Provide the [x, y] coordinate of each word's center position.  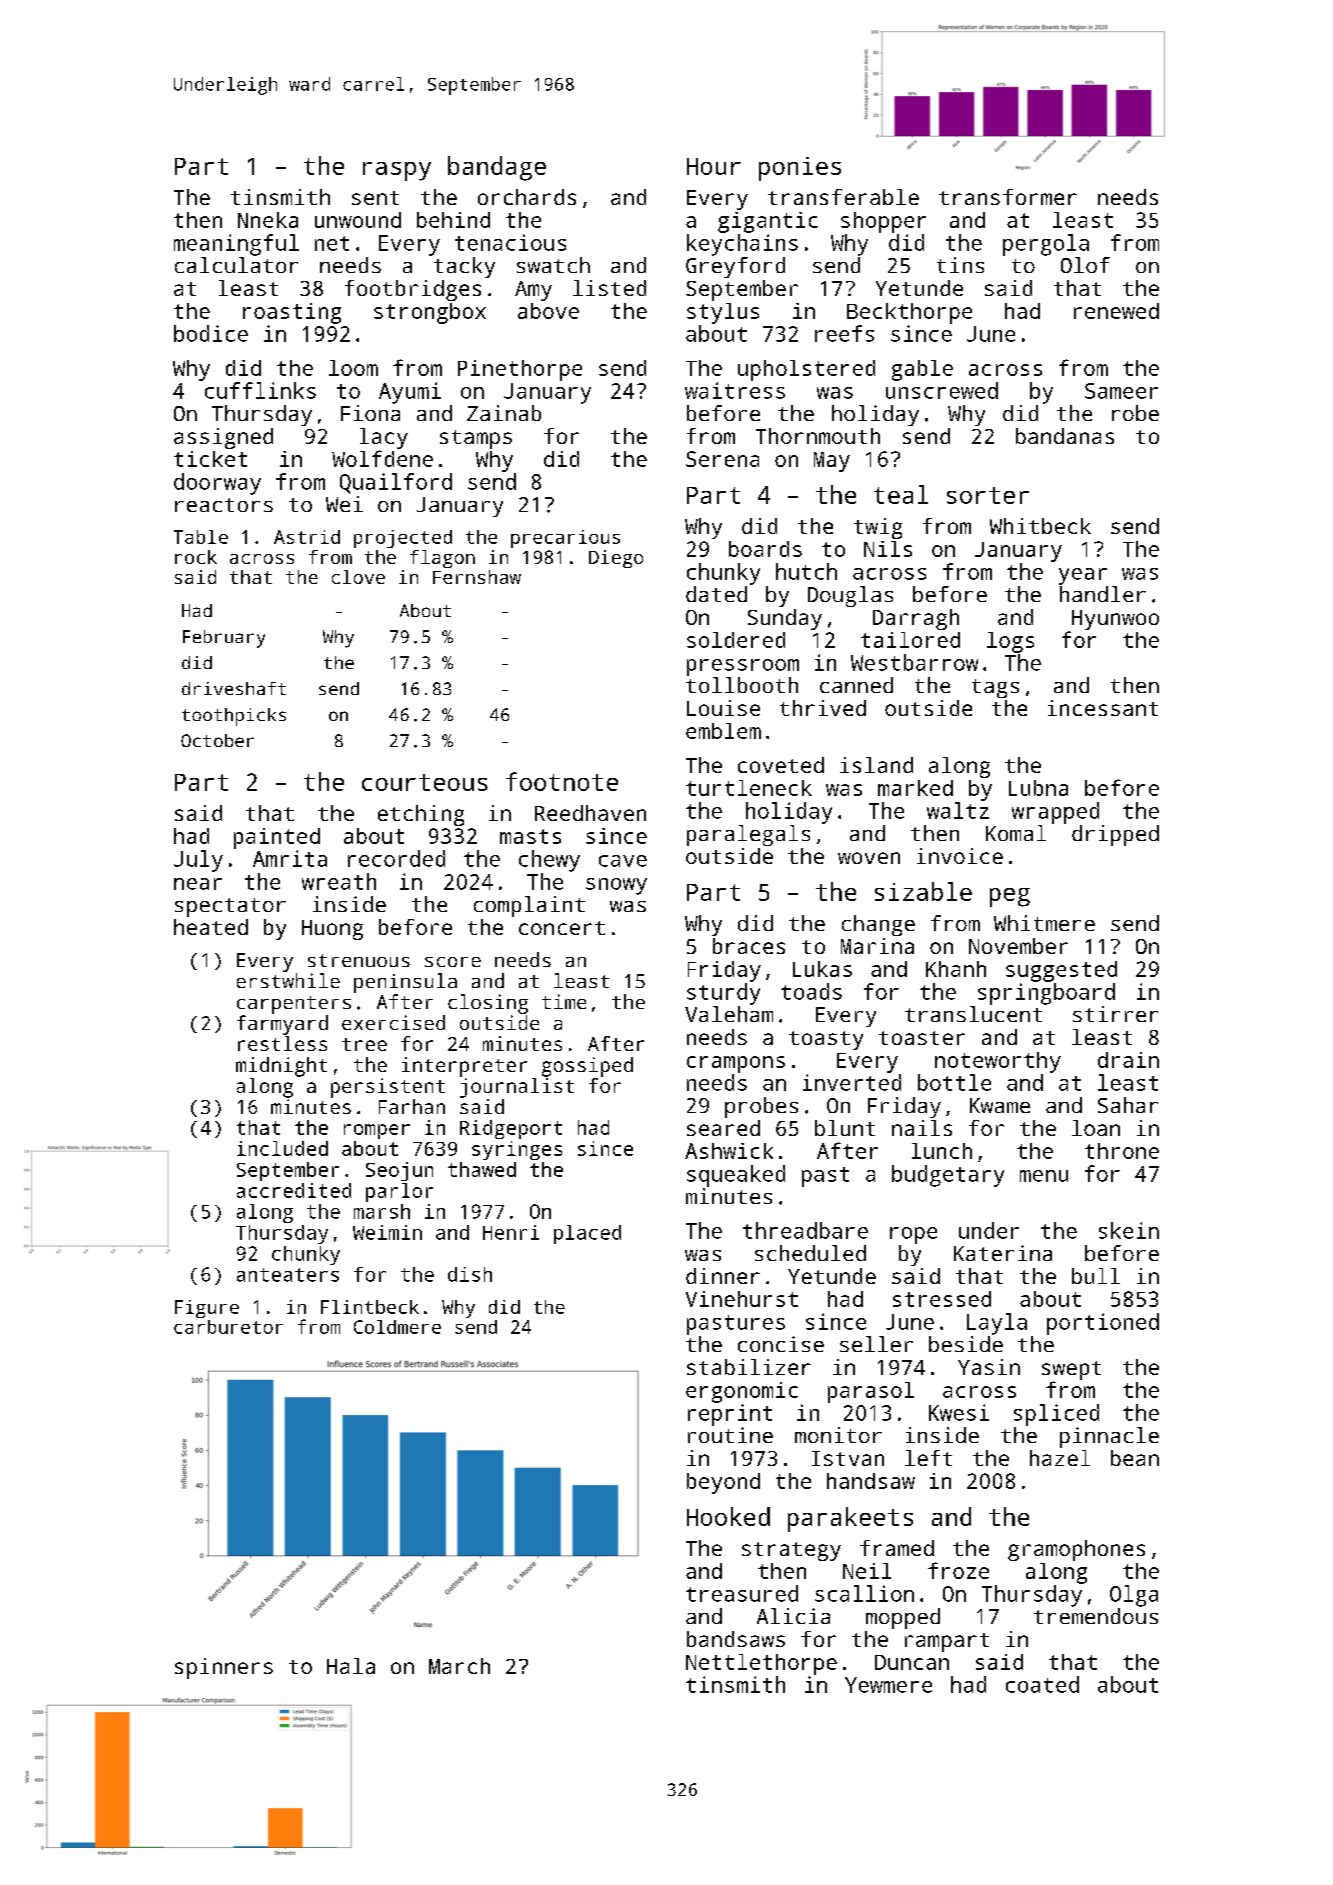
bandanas [1065, 436]
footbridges [413, 290]
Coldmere [397, 1327]
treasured [742, 1593]
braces [749, 946]
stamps [476, 439]
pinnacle [1109, 1437]
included [282, 1148]
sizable [923, 891]
